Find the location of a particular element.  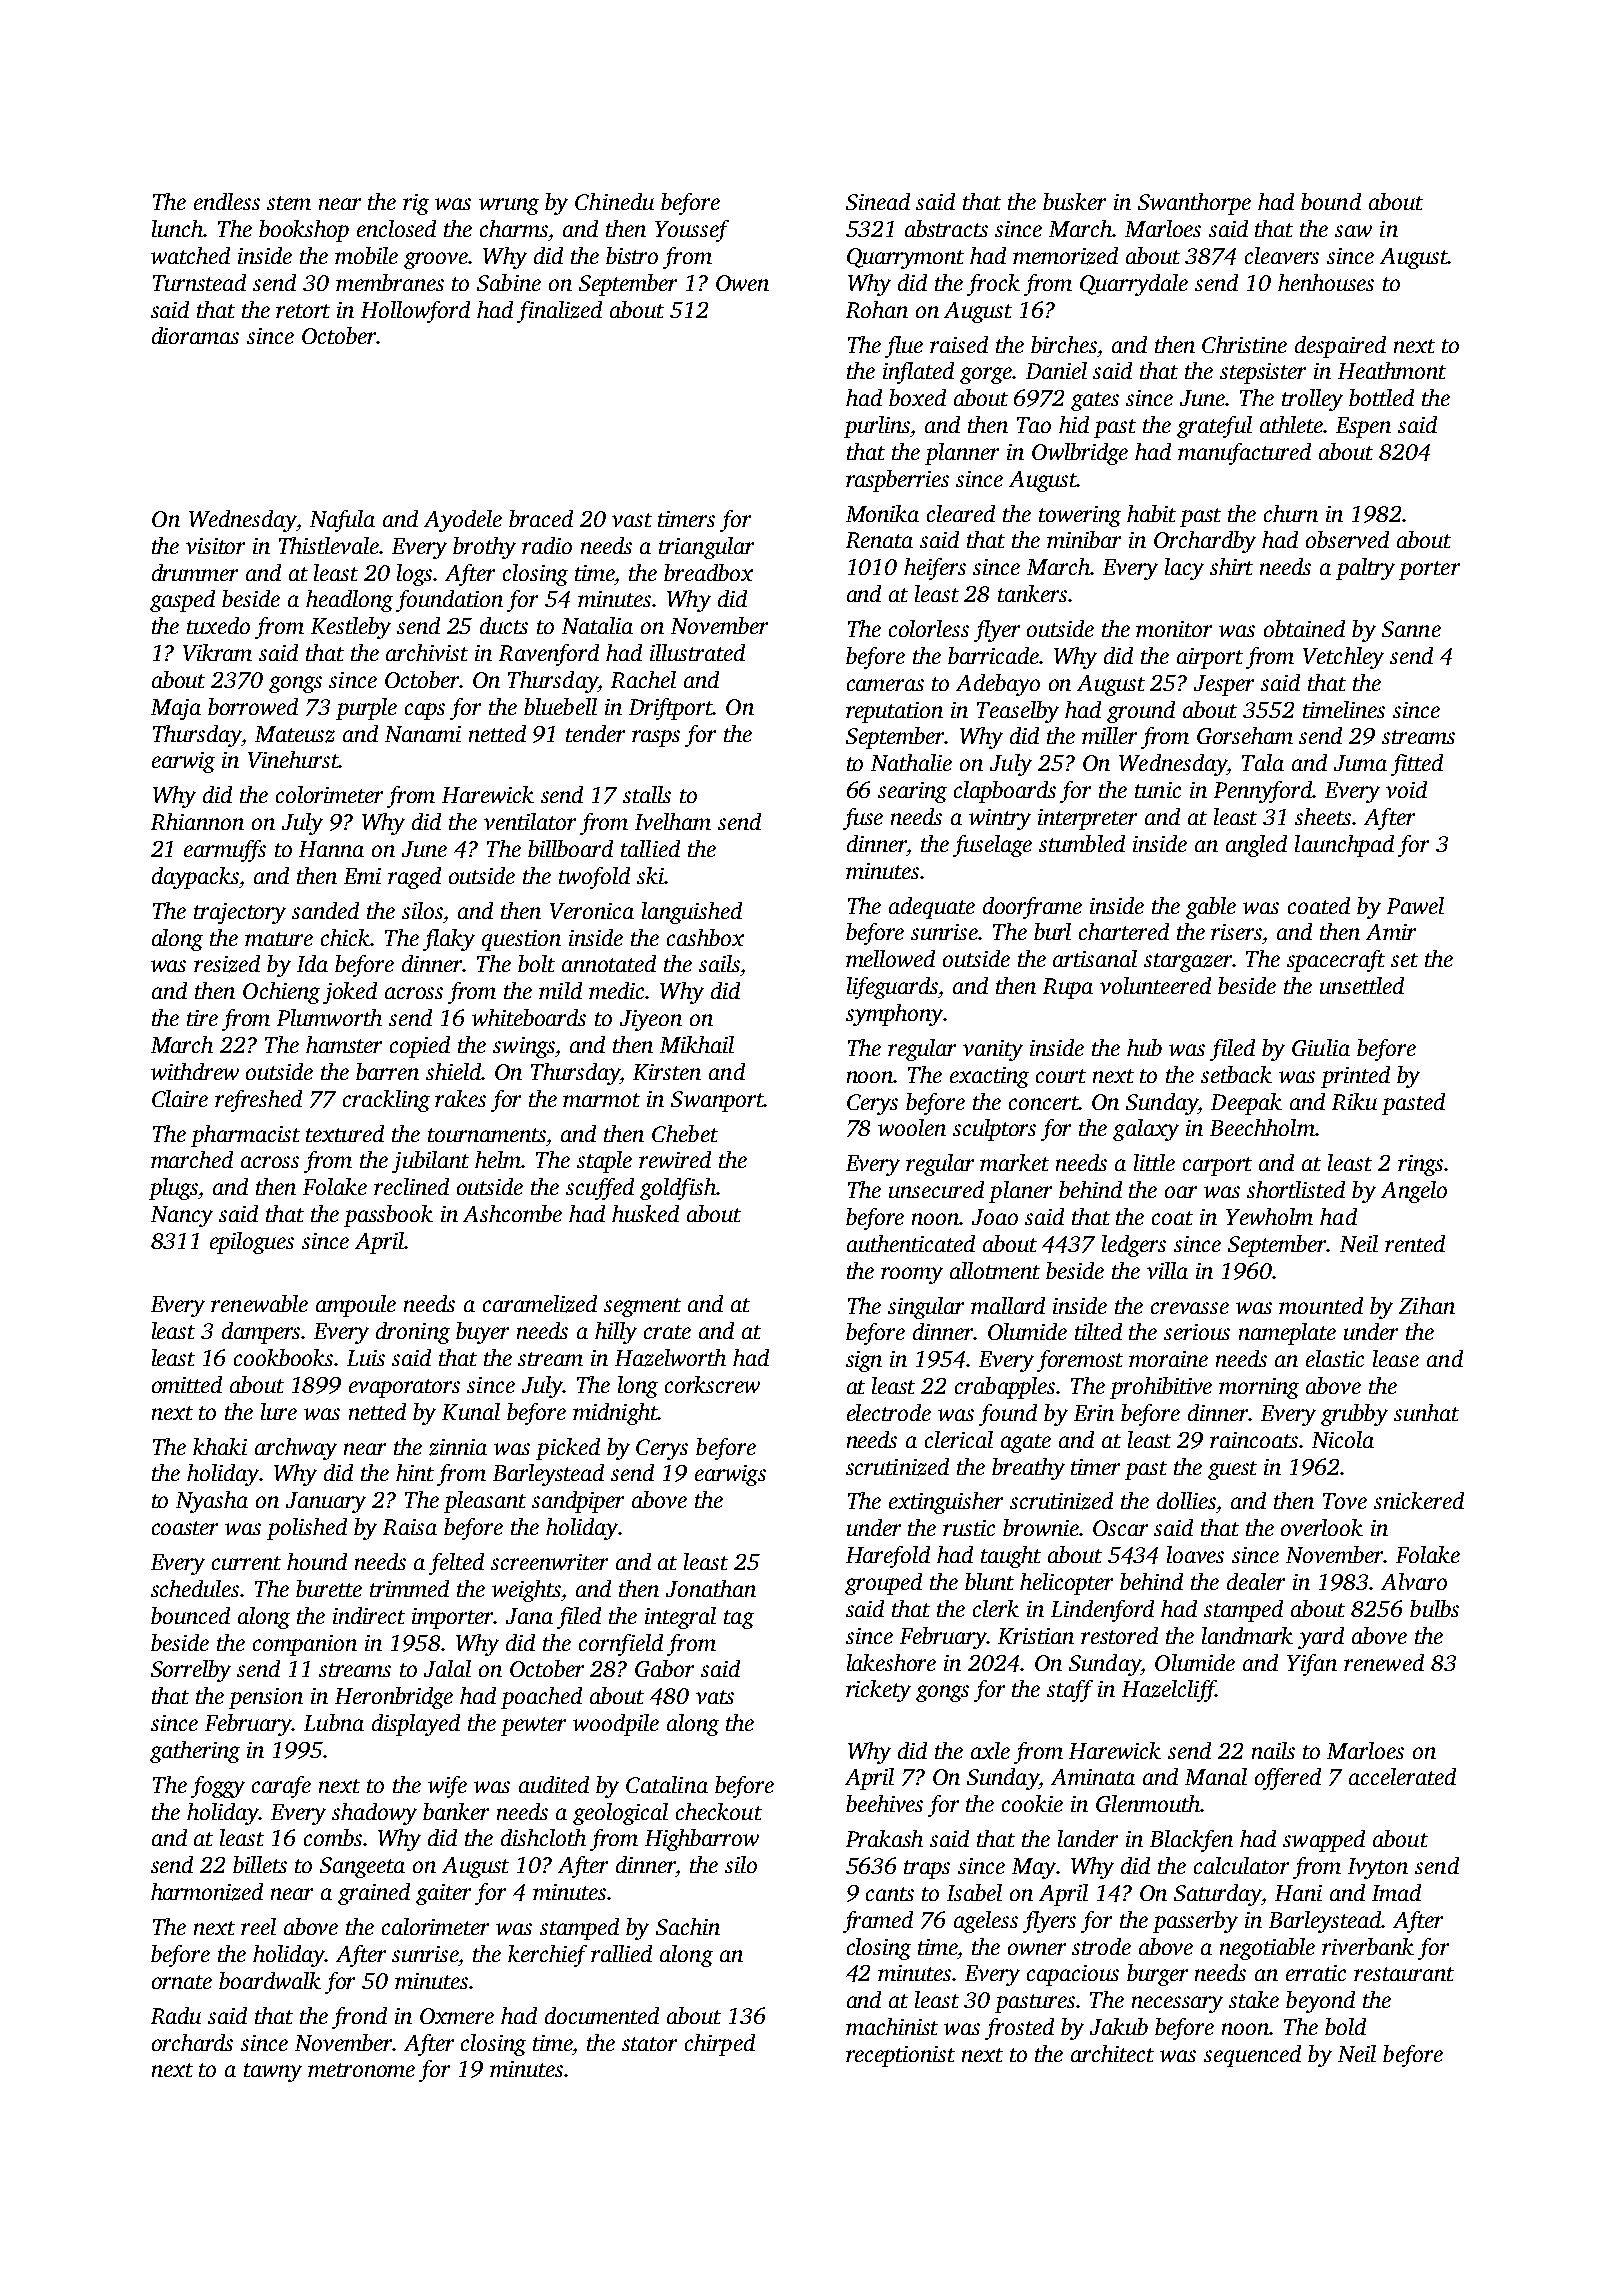

inflated is located at coordinates (918, 373).
